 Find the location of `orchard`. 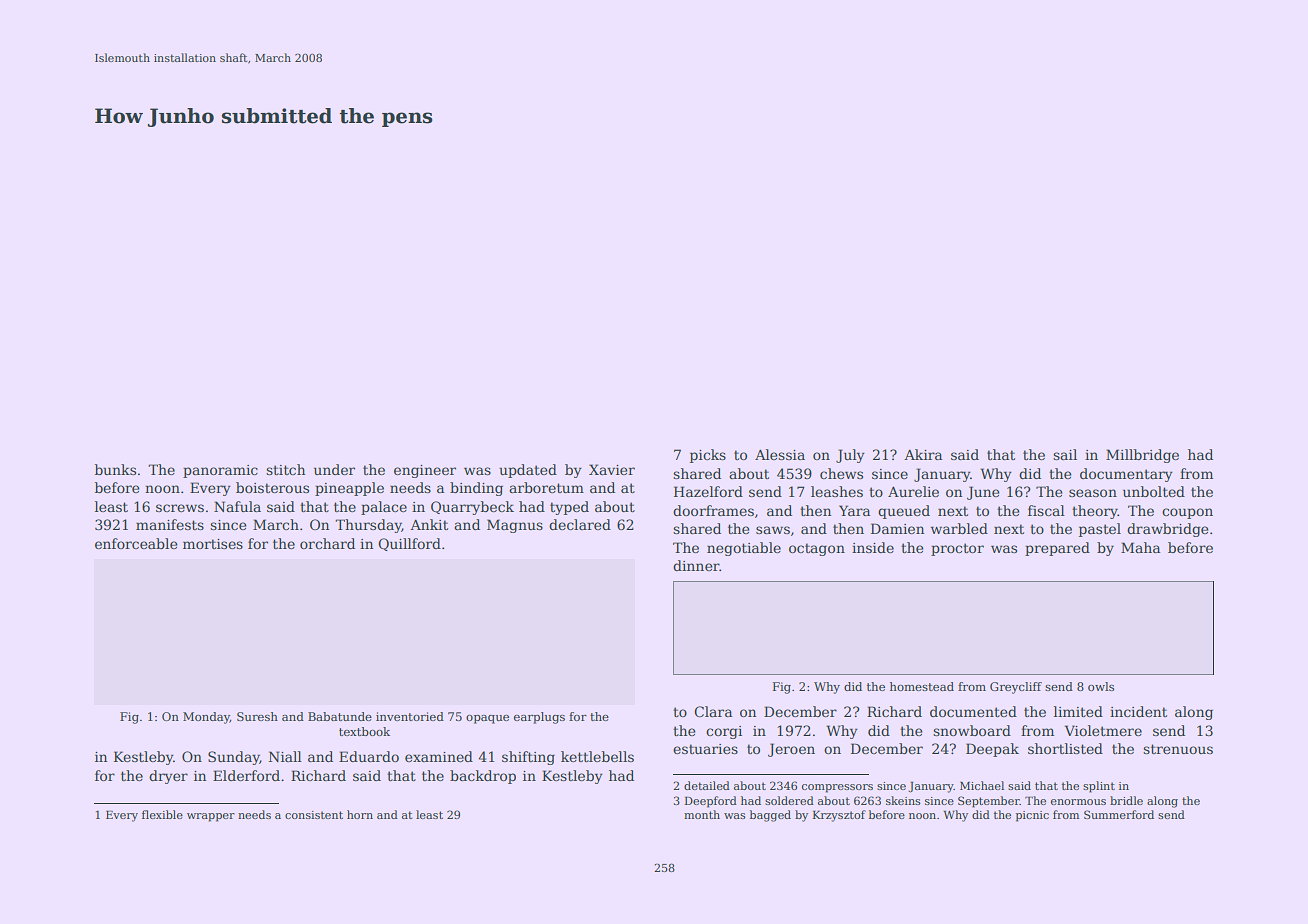

orchard is located at coordinates (327, 543).
